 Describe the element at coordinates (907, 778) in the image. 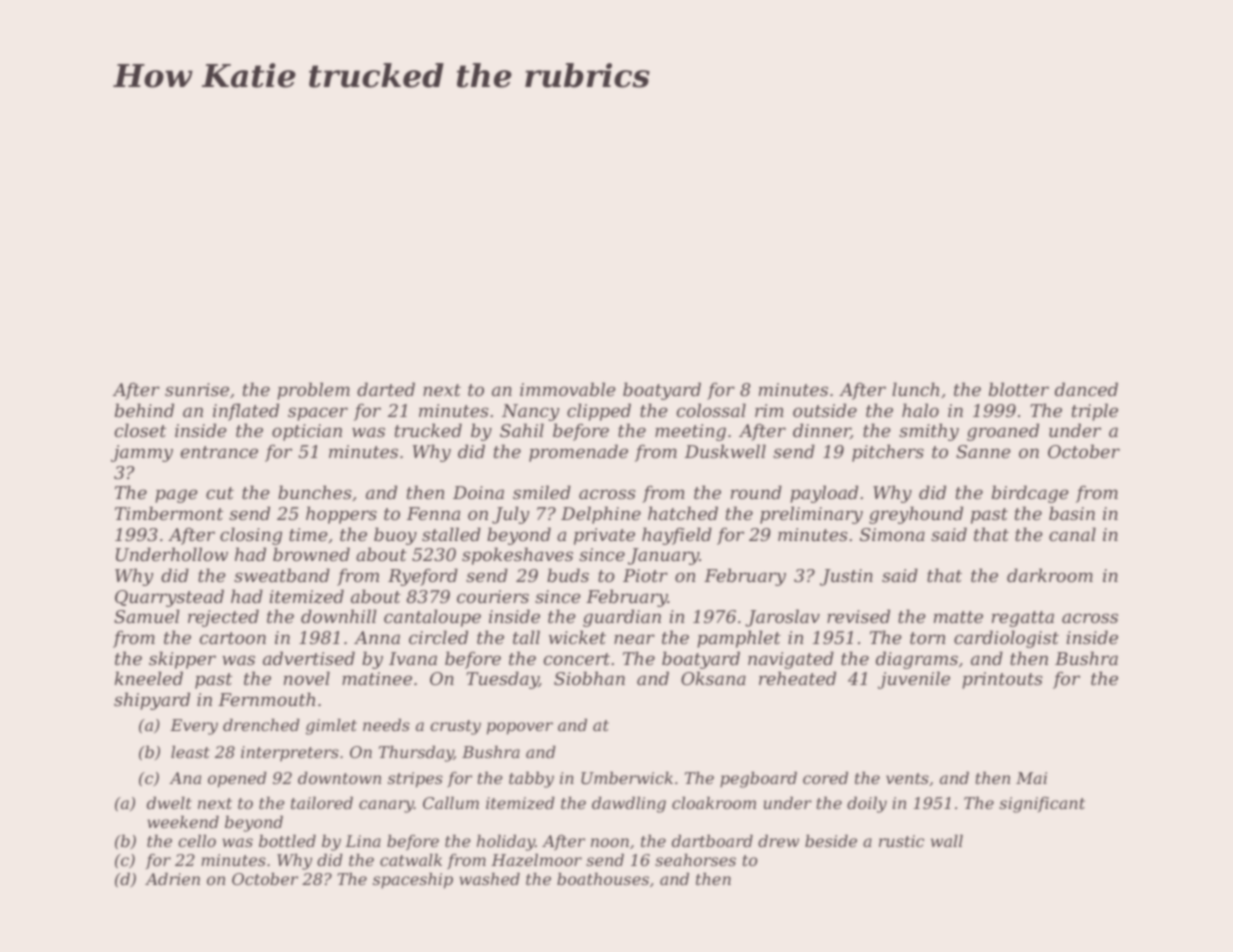

I see `vents` at that location.
